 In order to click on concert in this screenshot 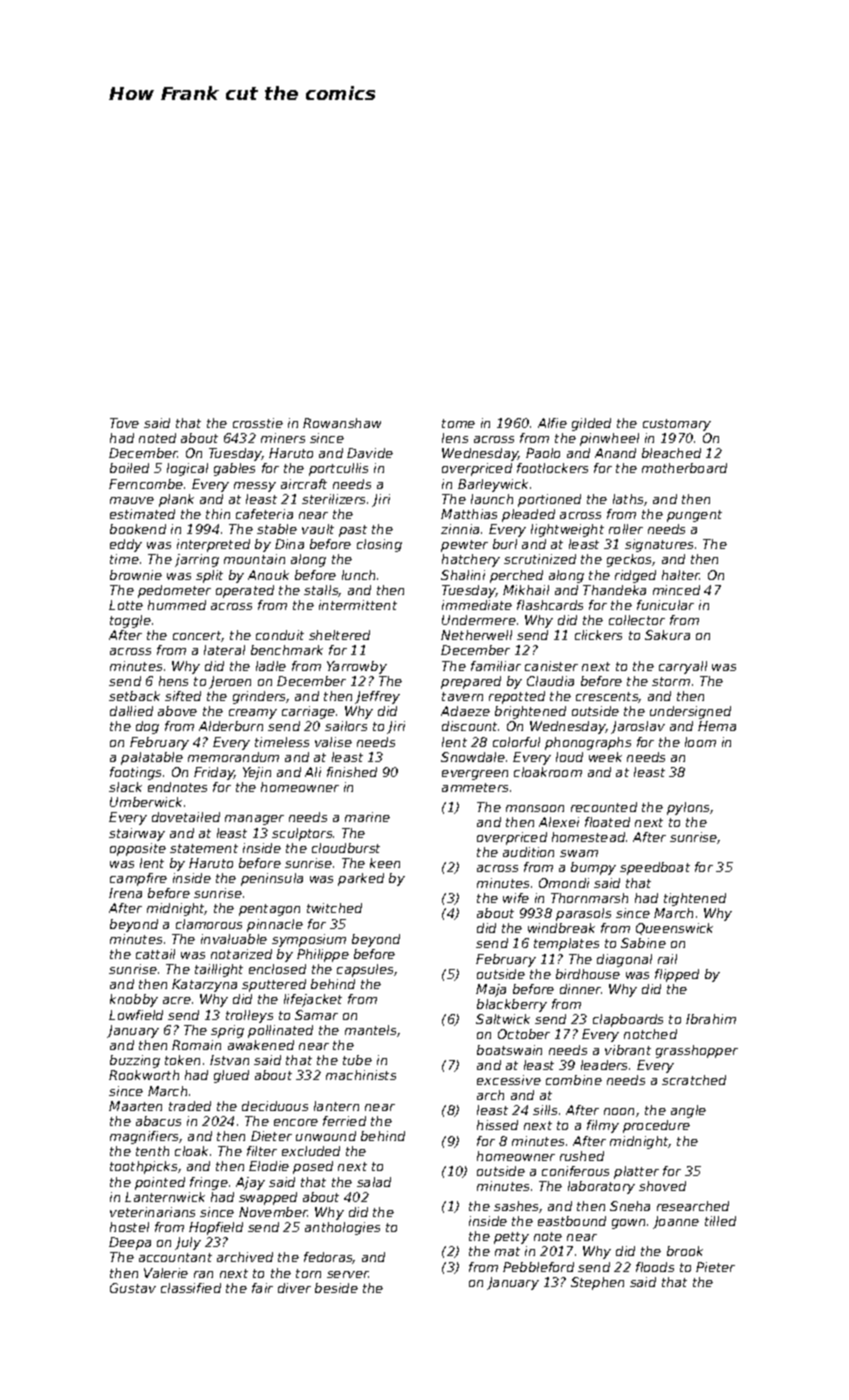, I will do `click(197, 636)`.
